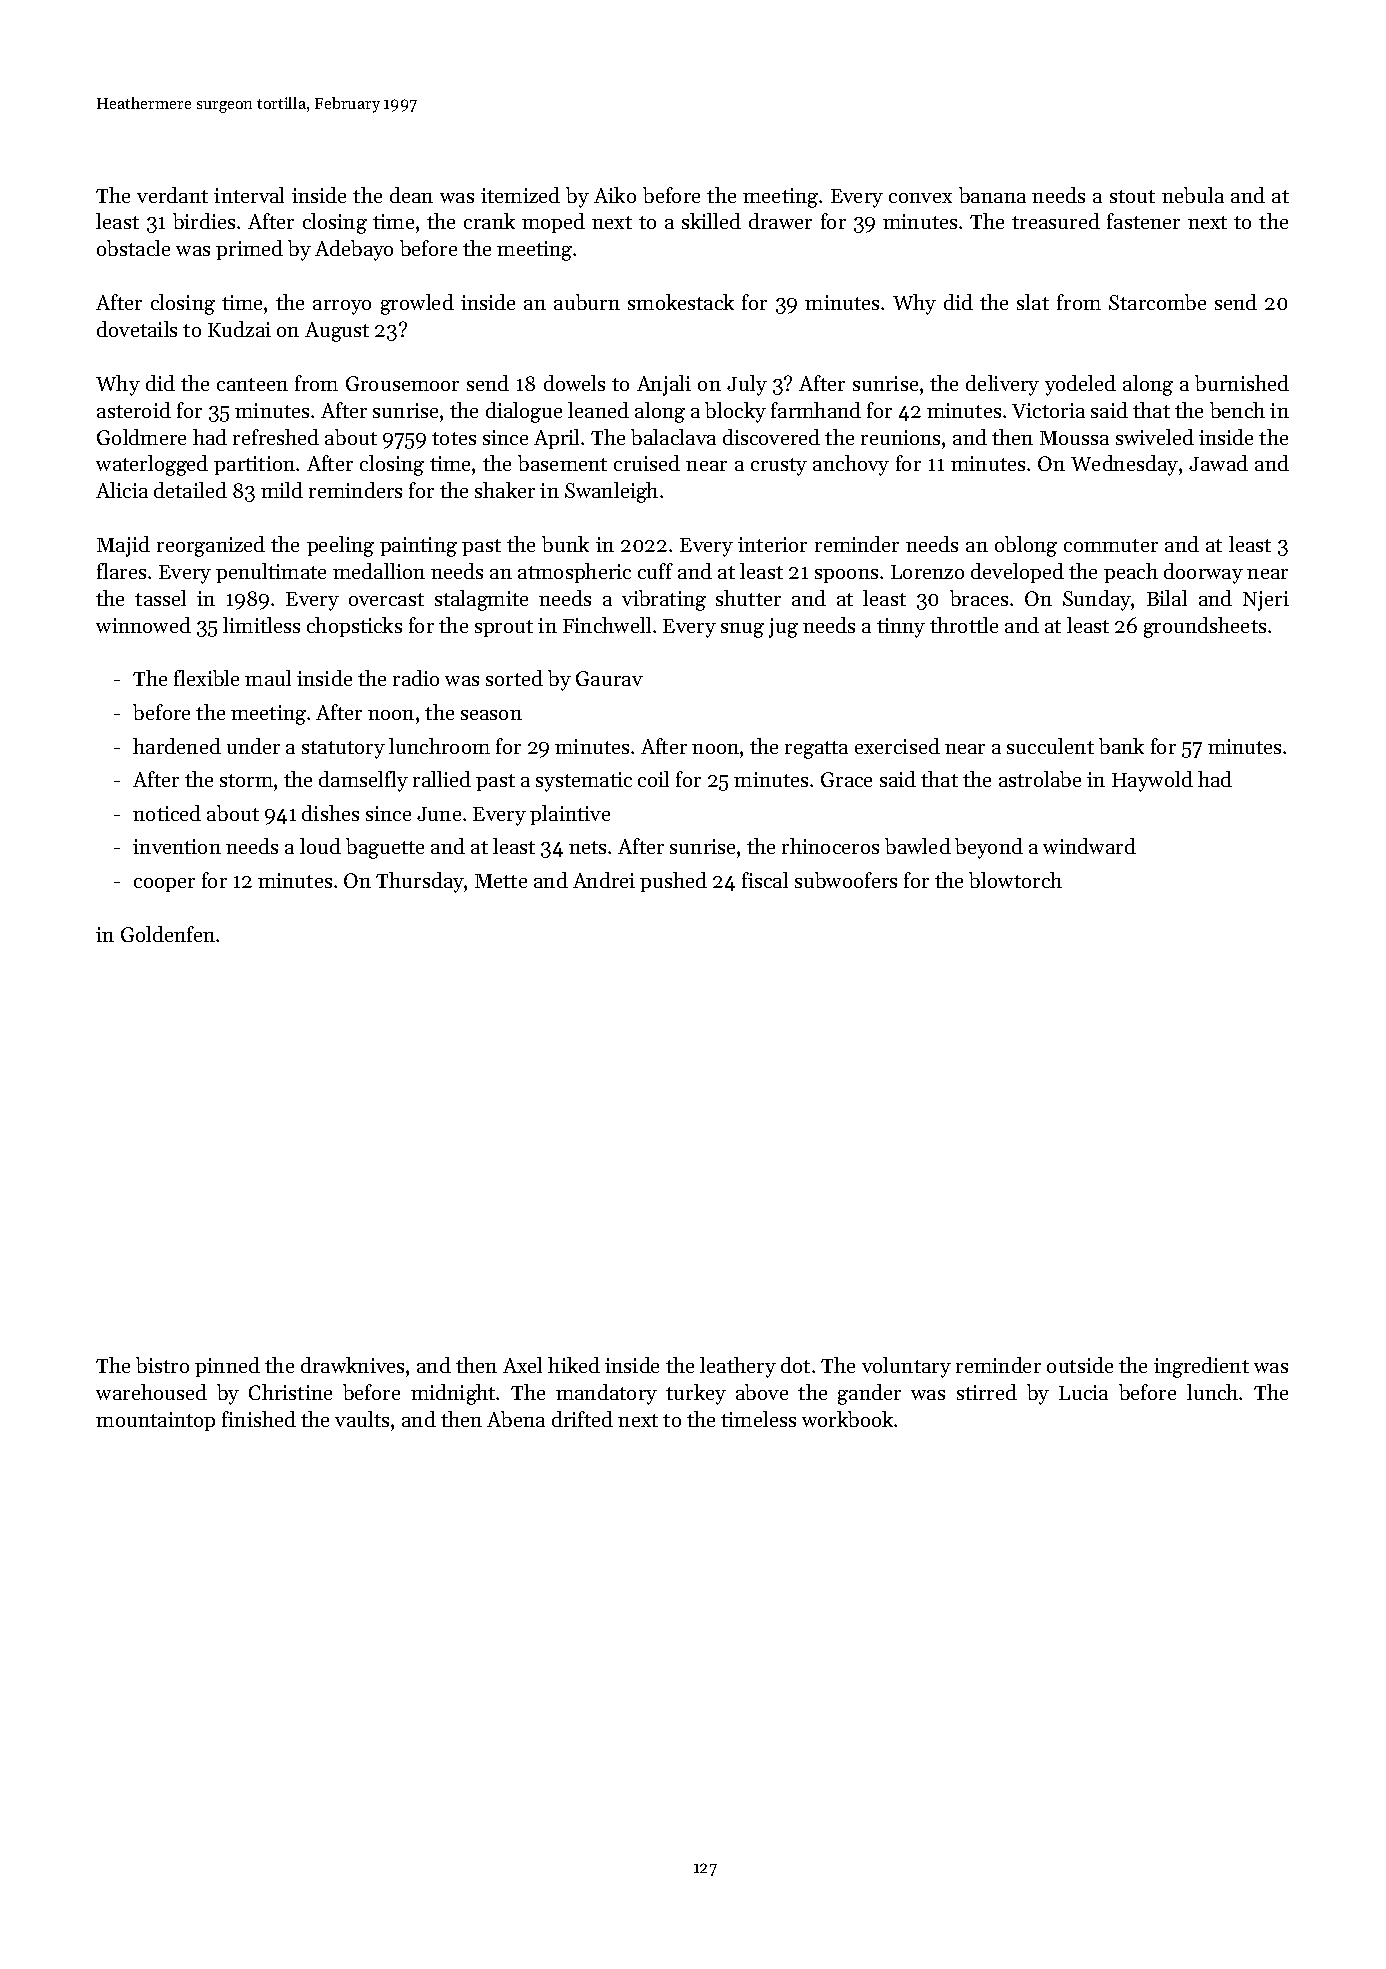  What do you see at coordinates (647, 463) in the page?
I see `cruised` at bounding box center [647, 463].
